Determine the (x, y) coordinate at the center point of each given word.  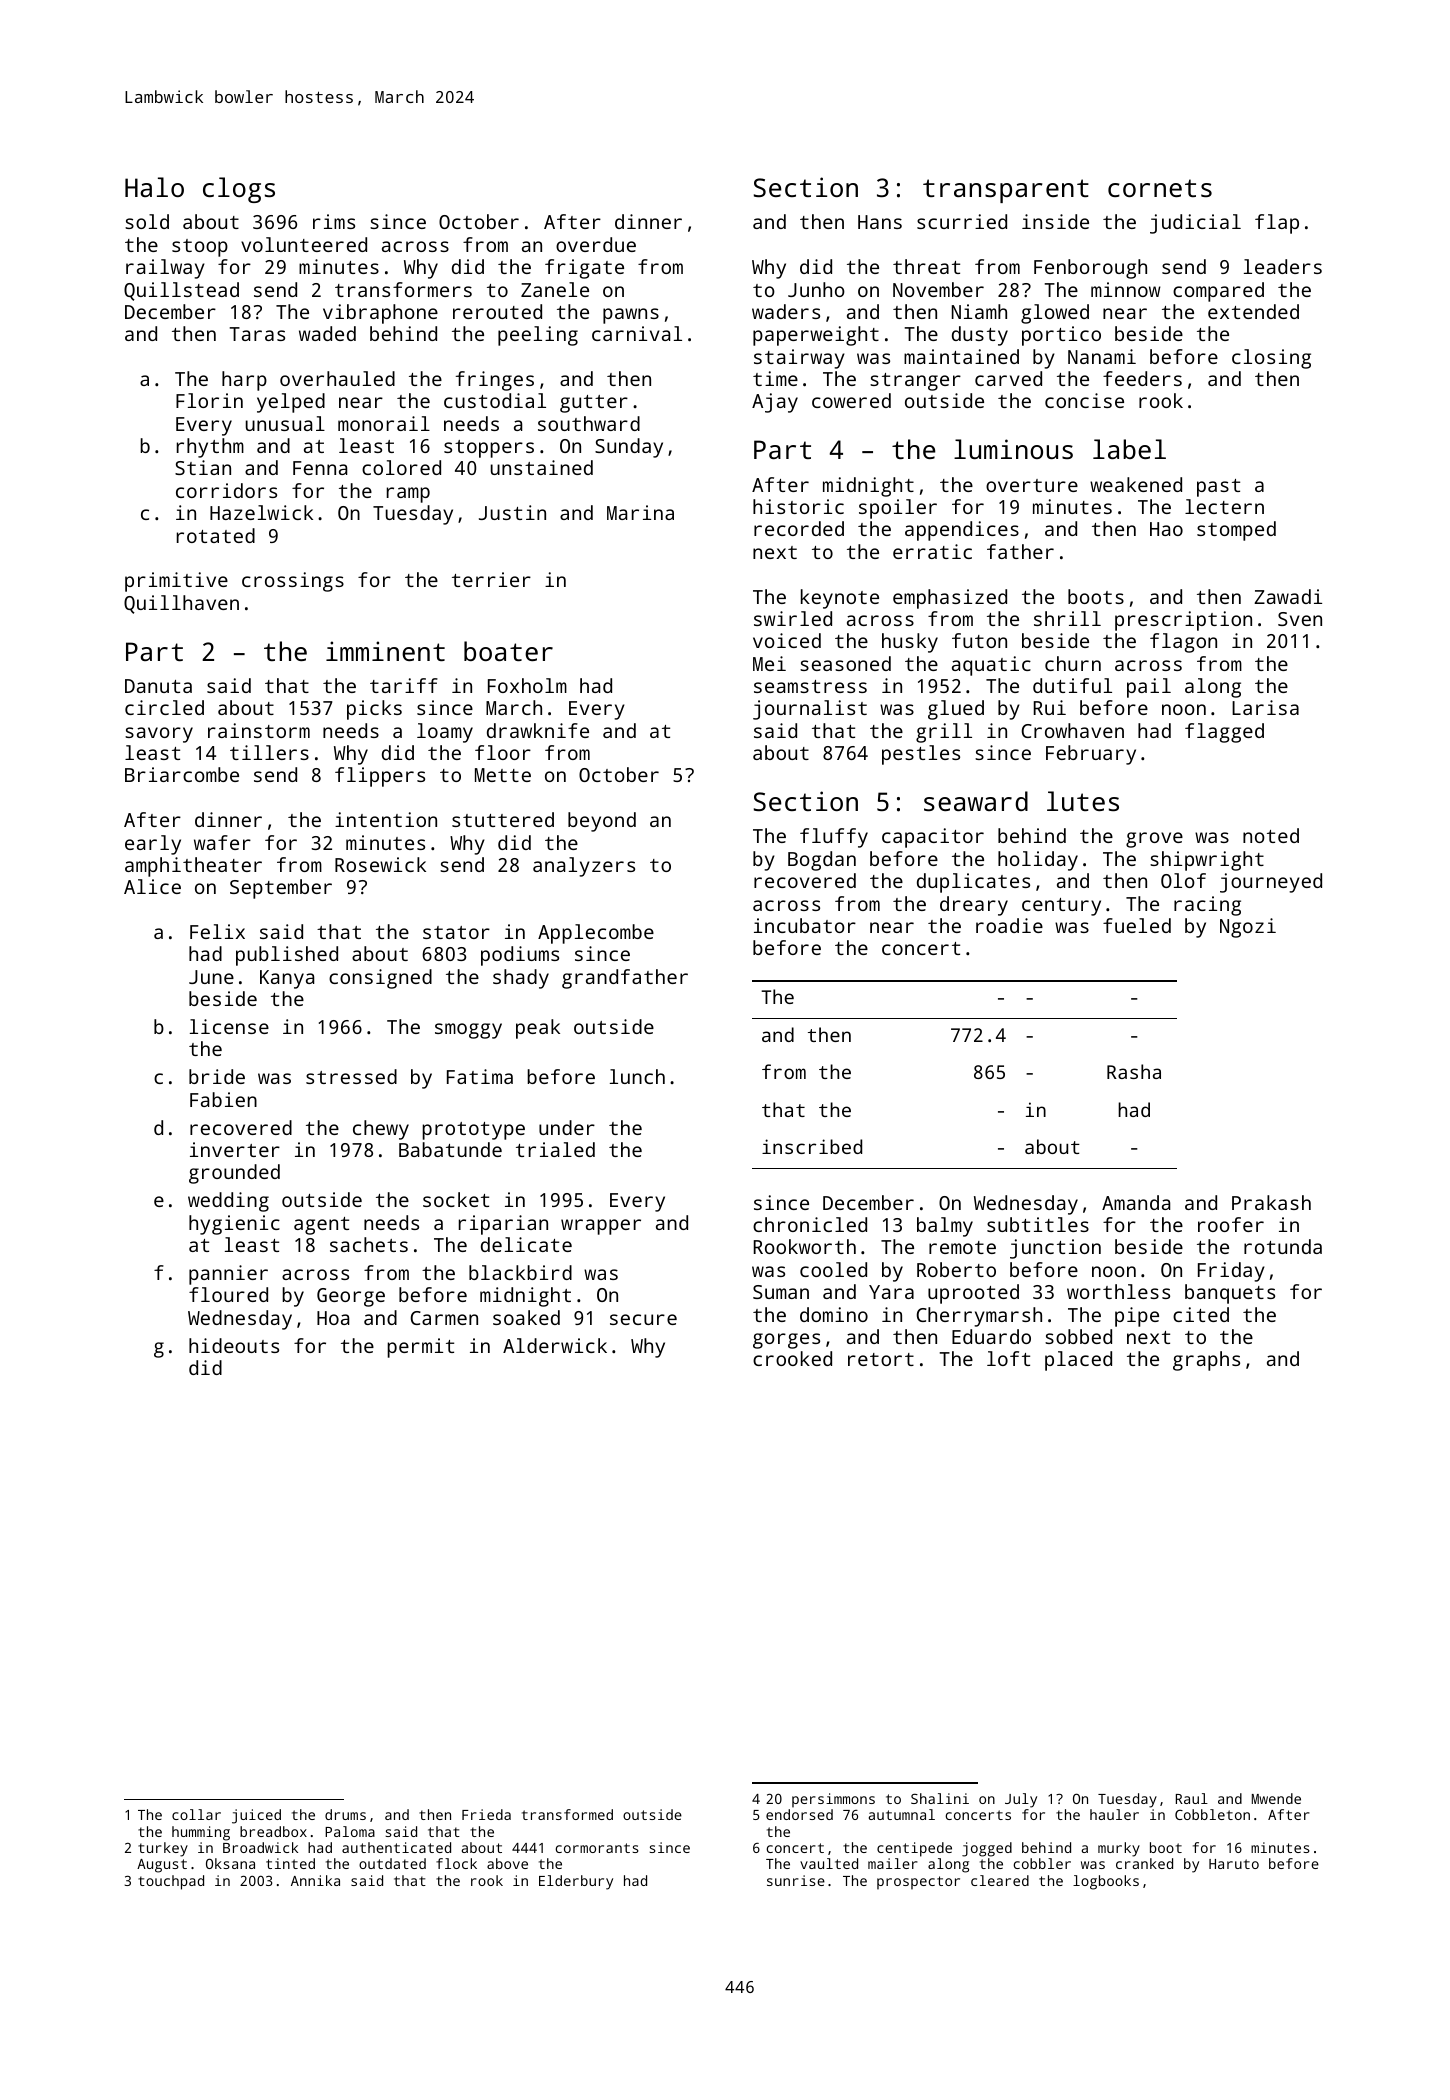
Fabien (223, 1099)
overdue (596, 244)
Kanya (287, 979)
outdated (392, 1863)
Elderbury (576, 1882)
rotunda (1283, 1246)
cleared (1000, 1880)
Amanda (1136, 1202)
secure (643, 1319)
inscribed (812, 1146)
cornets (1160, 188)
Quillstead (181, 291)
